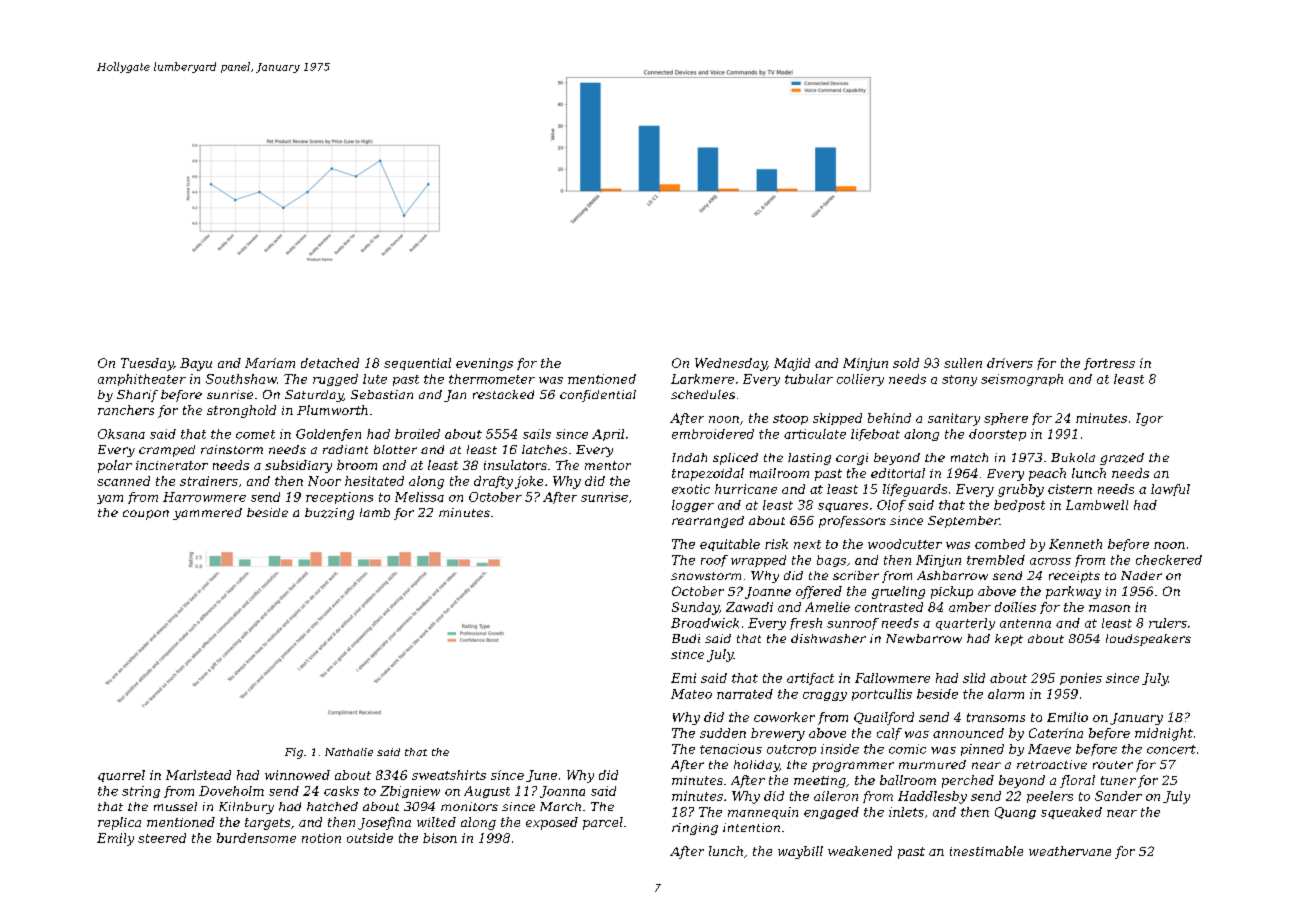 This page has width=1308, height=924. I want to click on holiday, so click(757, 766).
